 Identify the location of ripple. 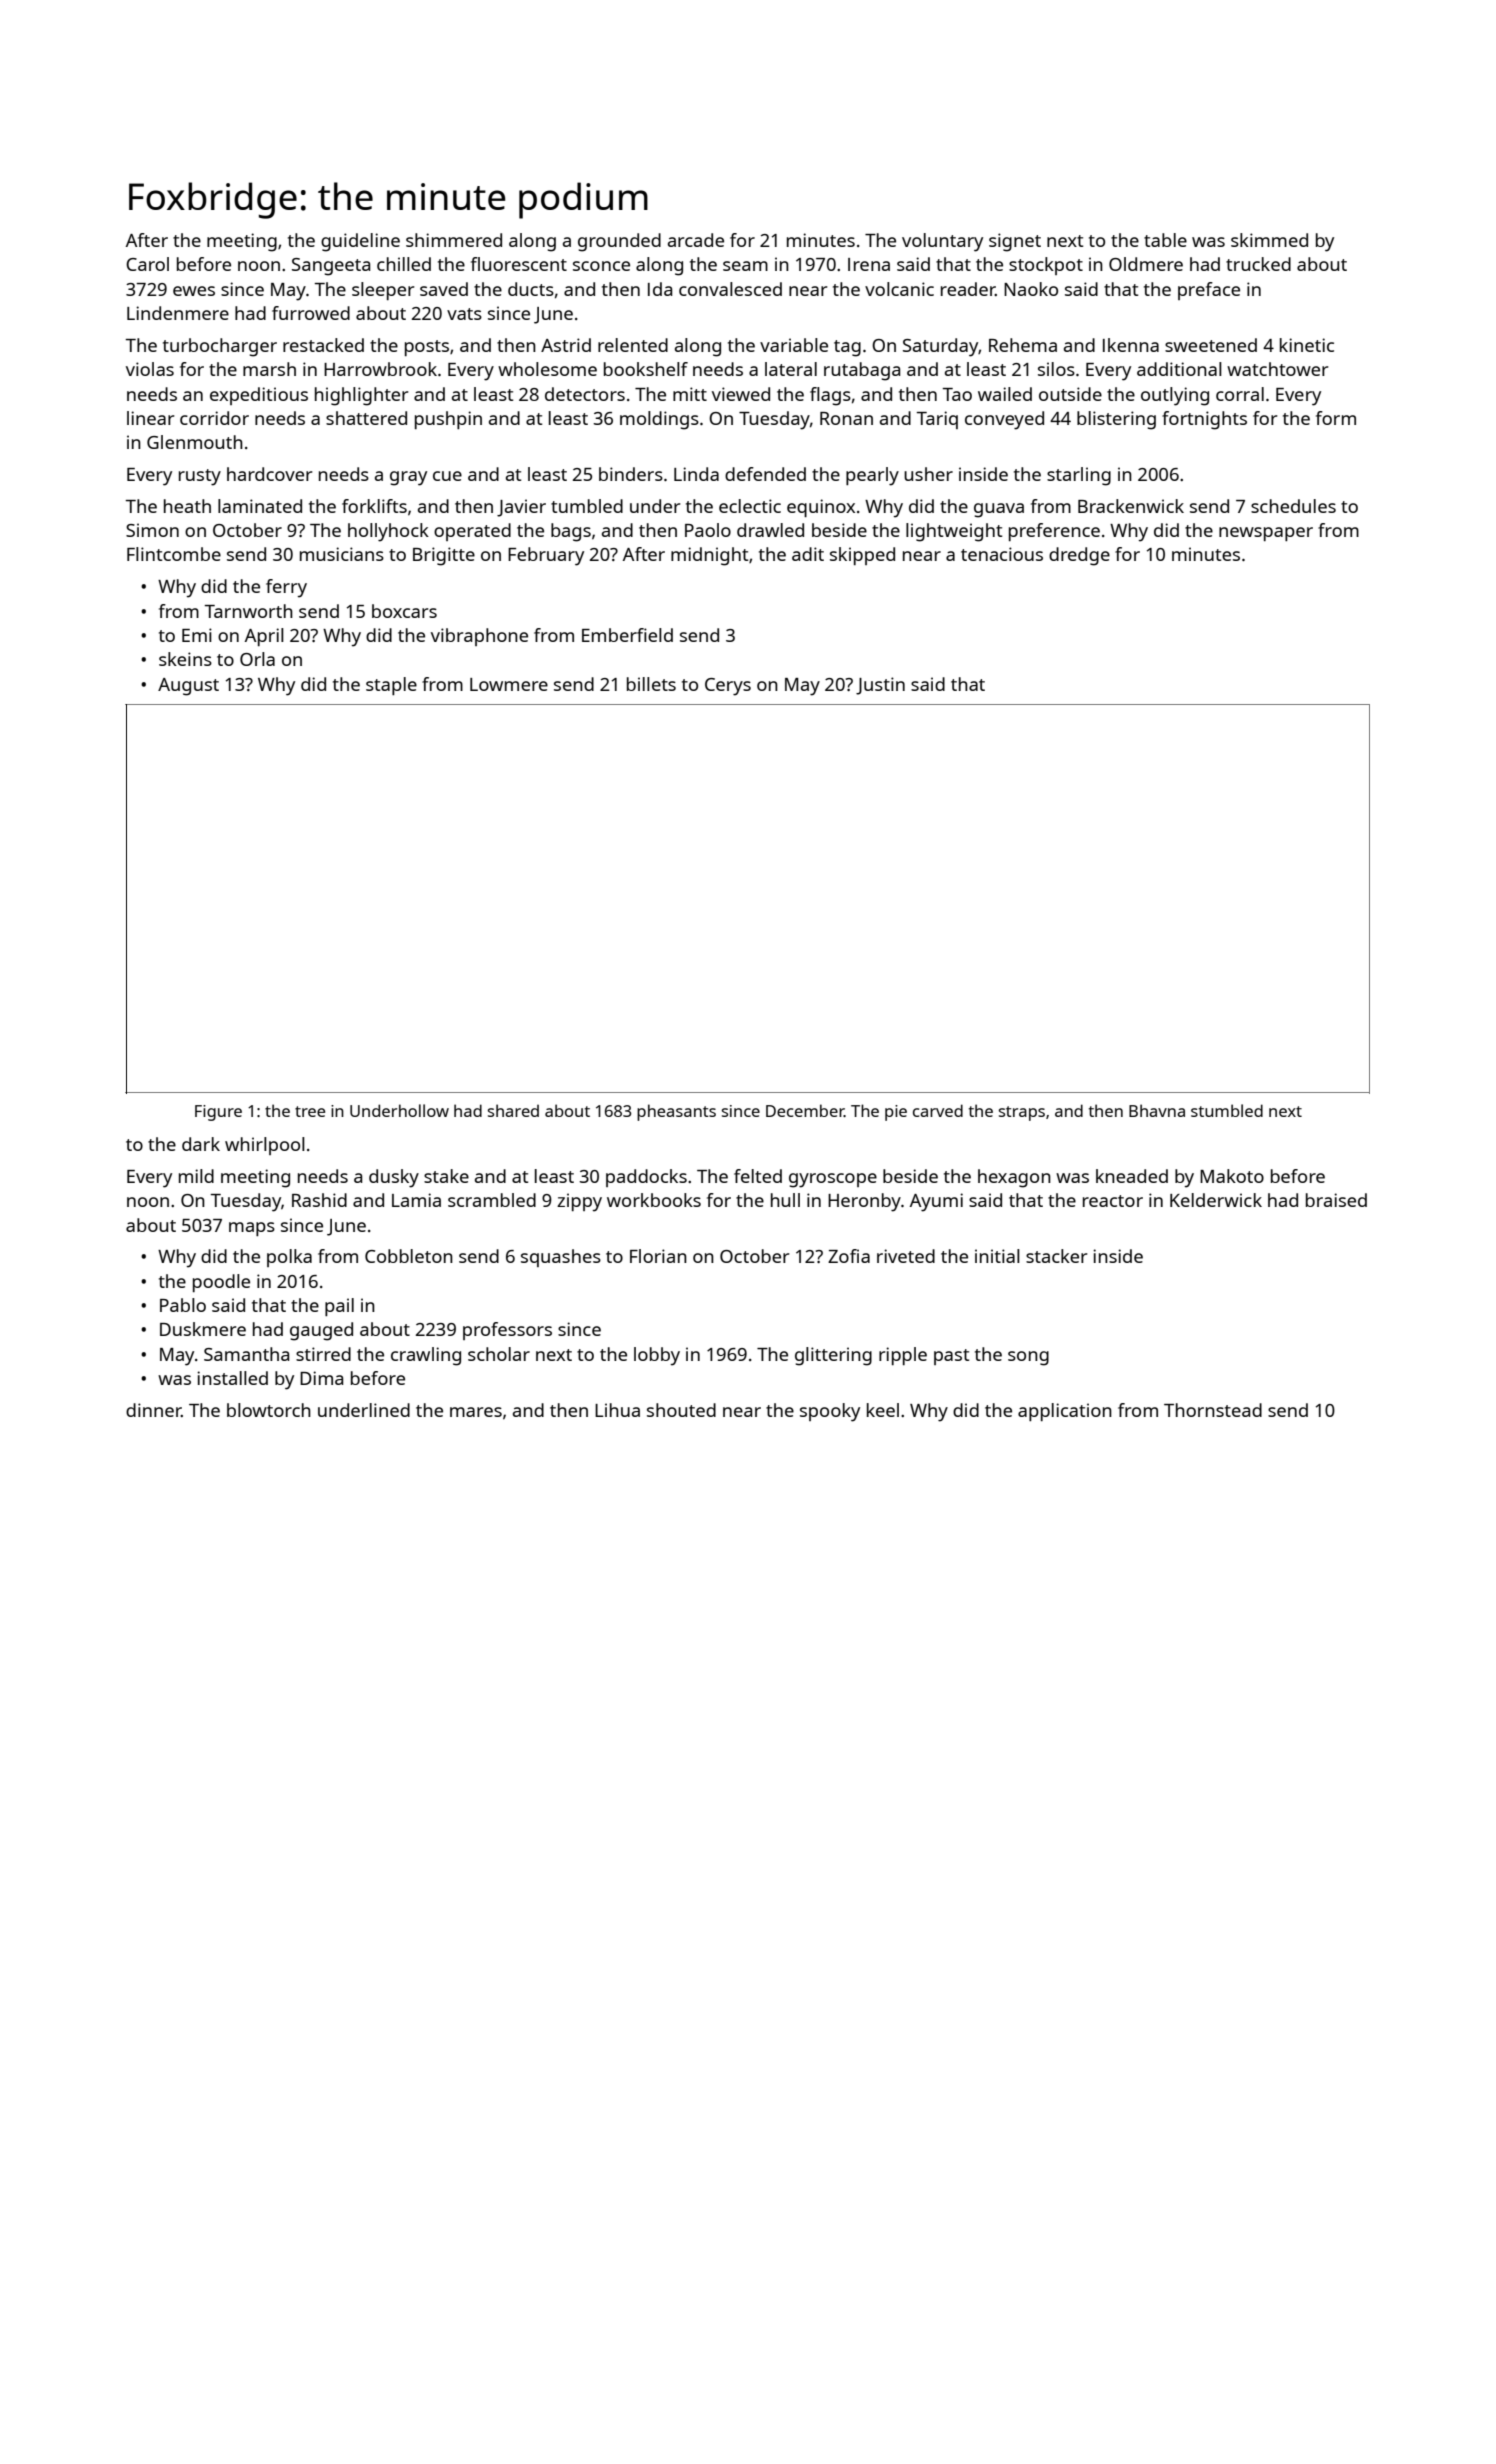
(903, 1356).
